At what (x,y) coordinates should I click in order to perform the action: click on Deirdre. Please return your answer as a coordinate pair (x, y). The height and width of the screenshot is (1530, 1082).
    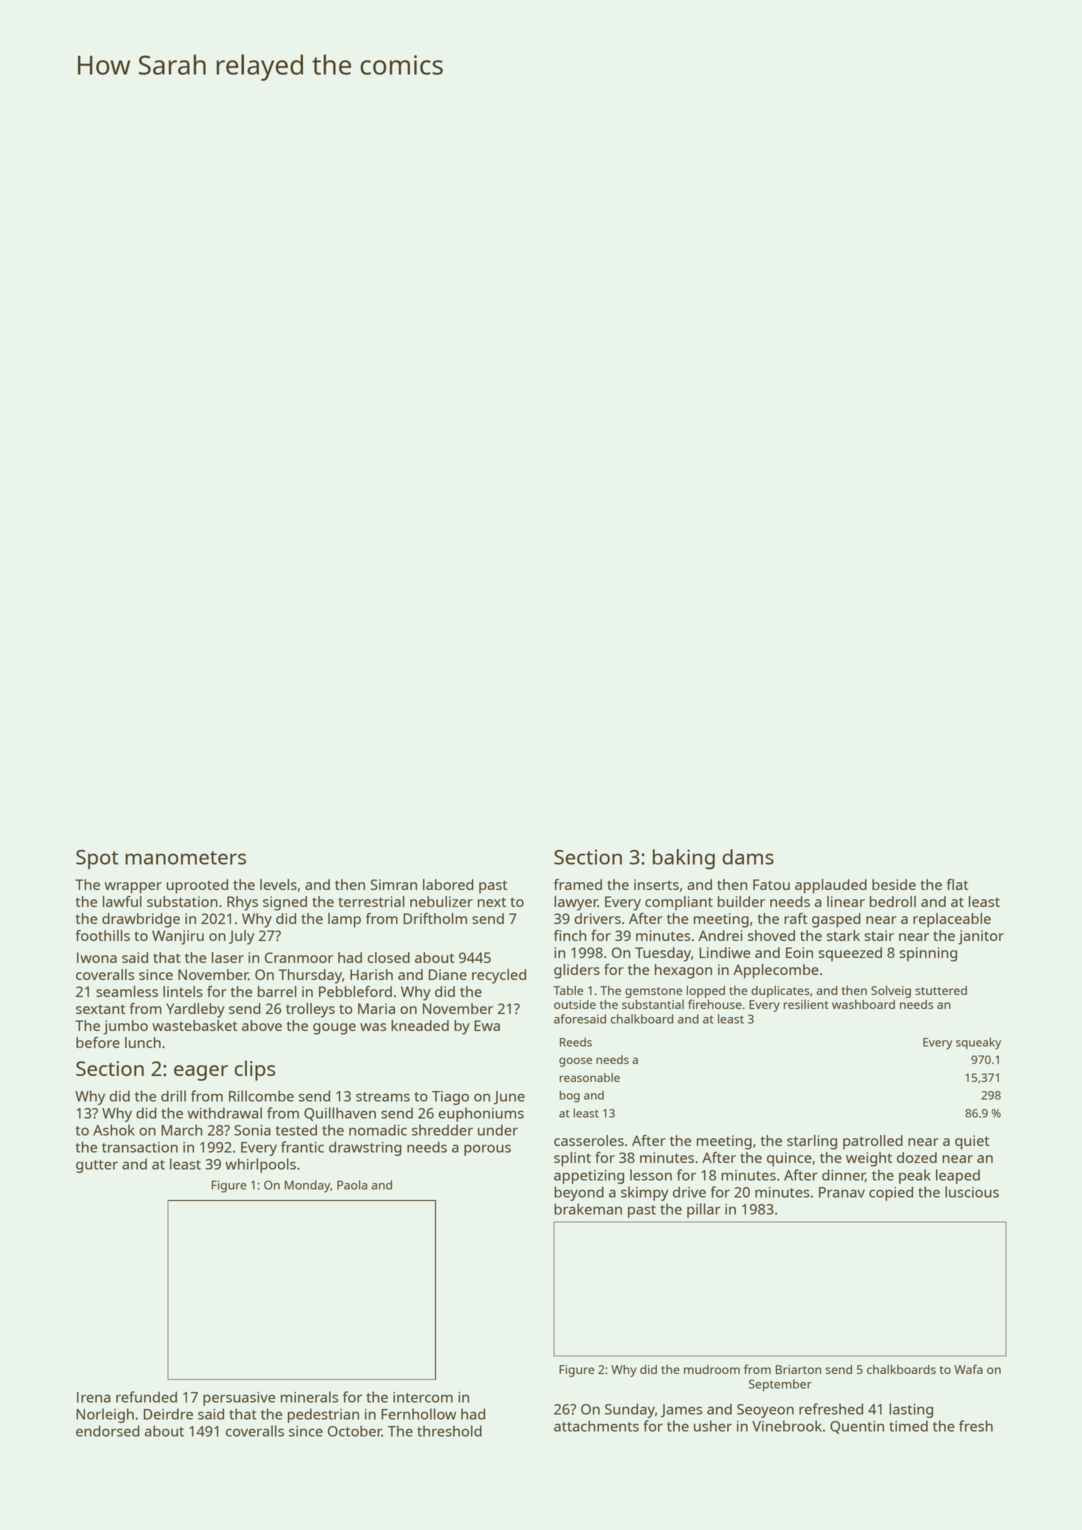
    Looking at the image, I should click on (168, 1414).
